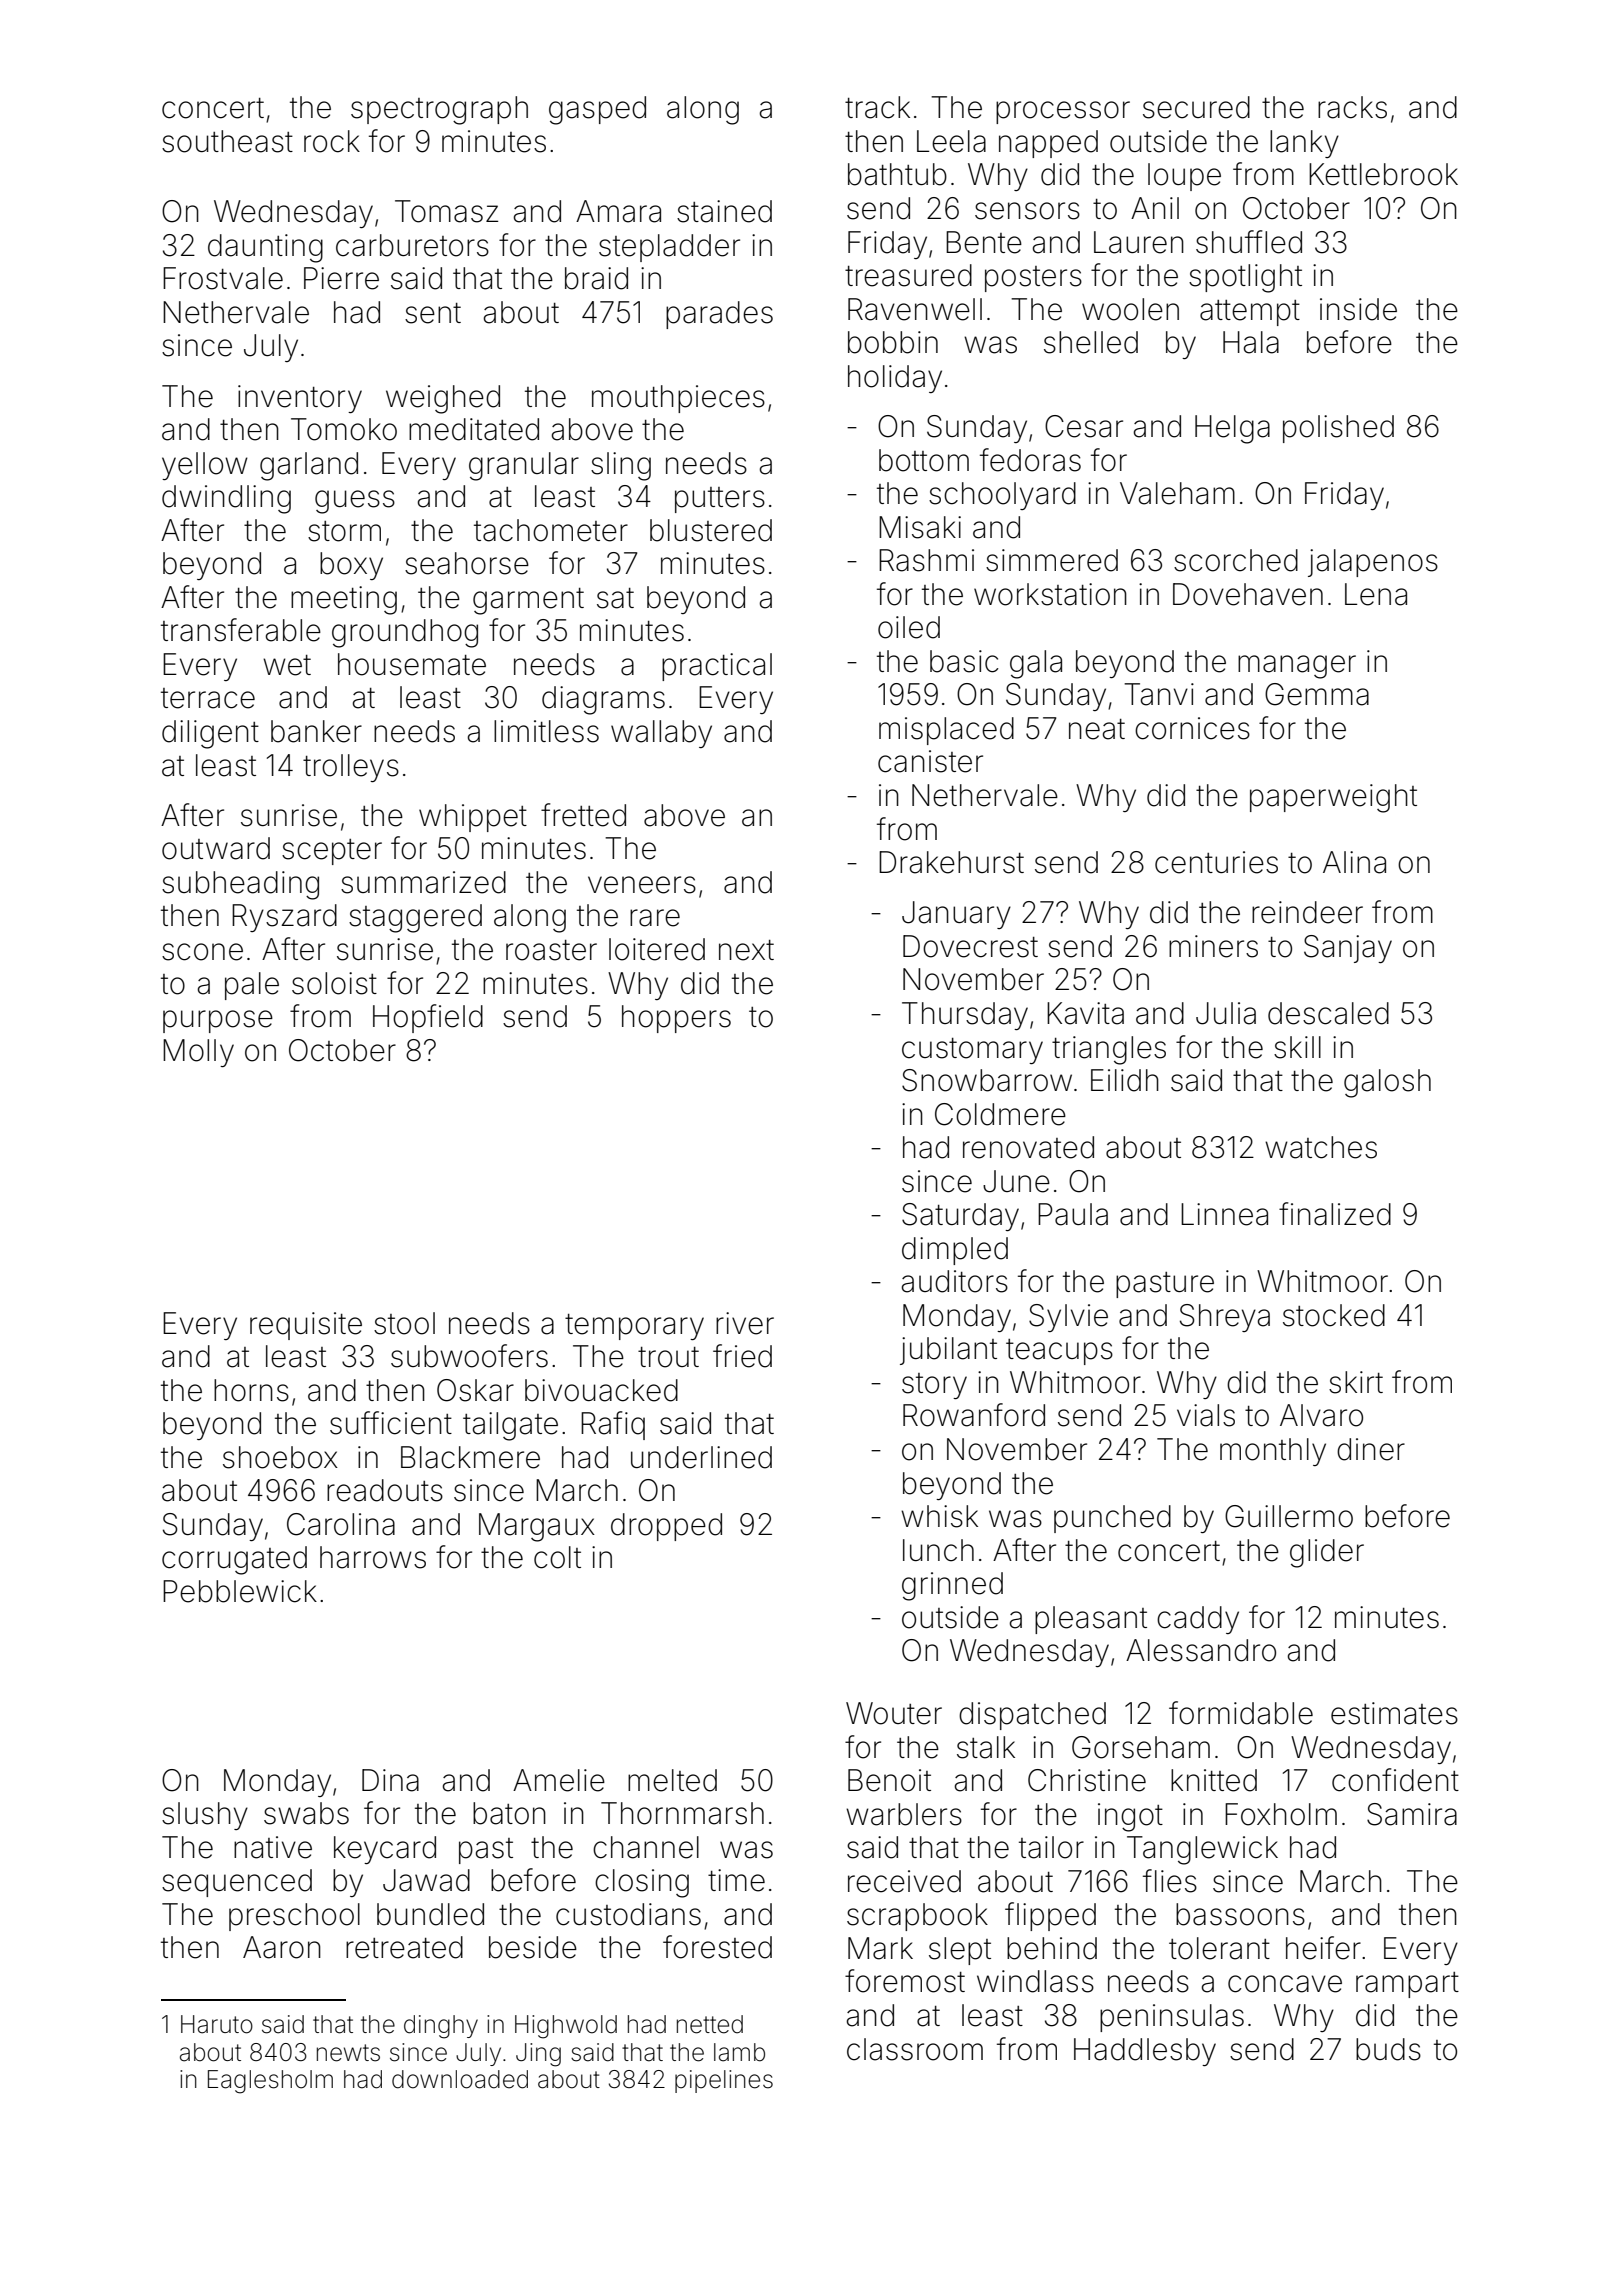 The height and width of the document is (2292, 1620). Describe the element at coordinates (939, 1516) in the document. I see `whisk` at that location.
